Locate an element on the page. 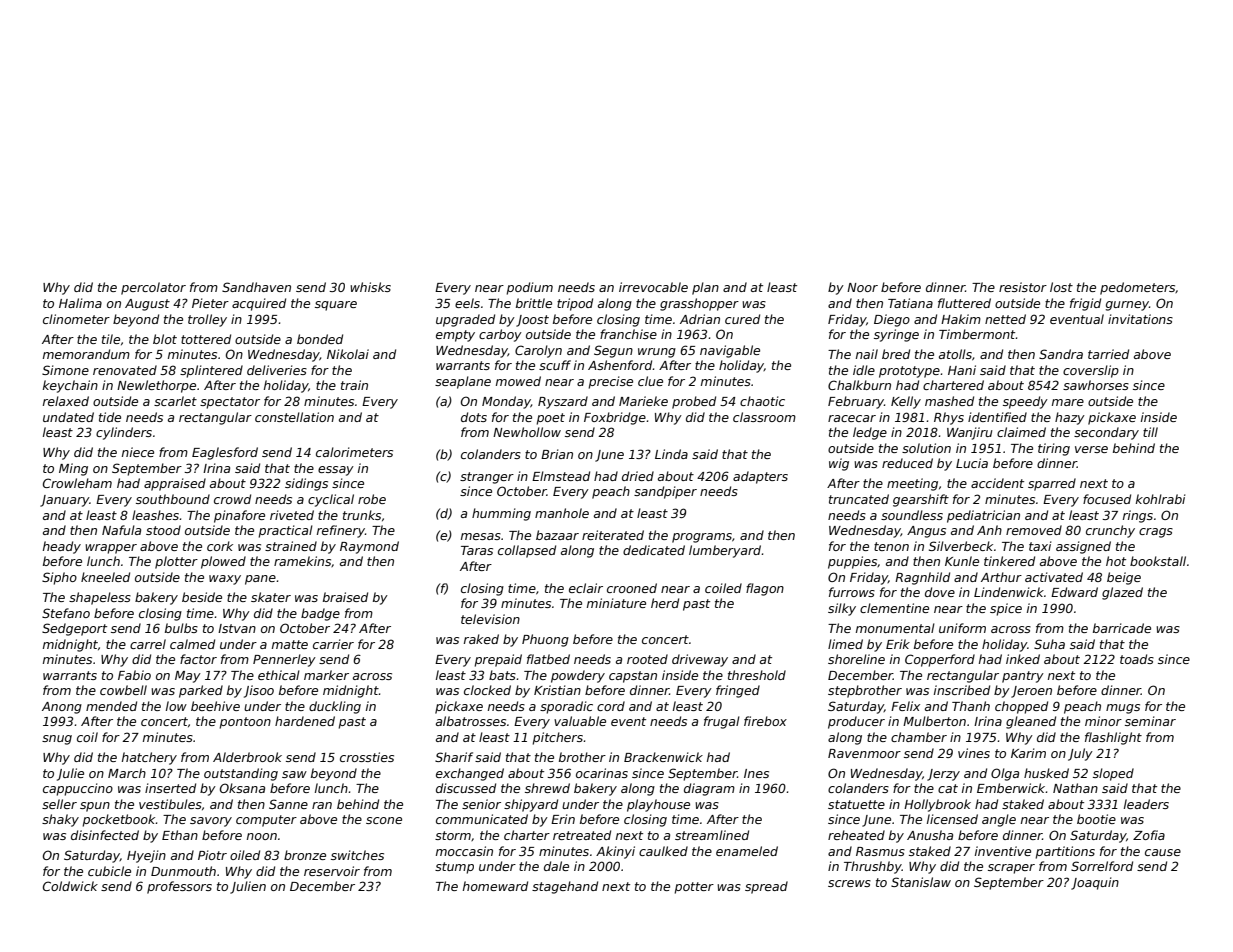 The image size is (1233, 952). pedometers is located at coordinates (1138, 288).
